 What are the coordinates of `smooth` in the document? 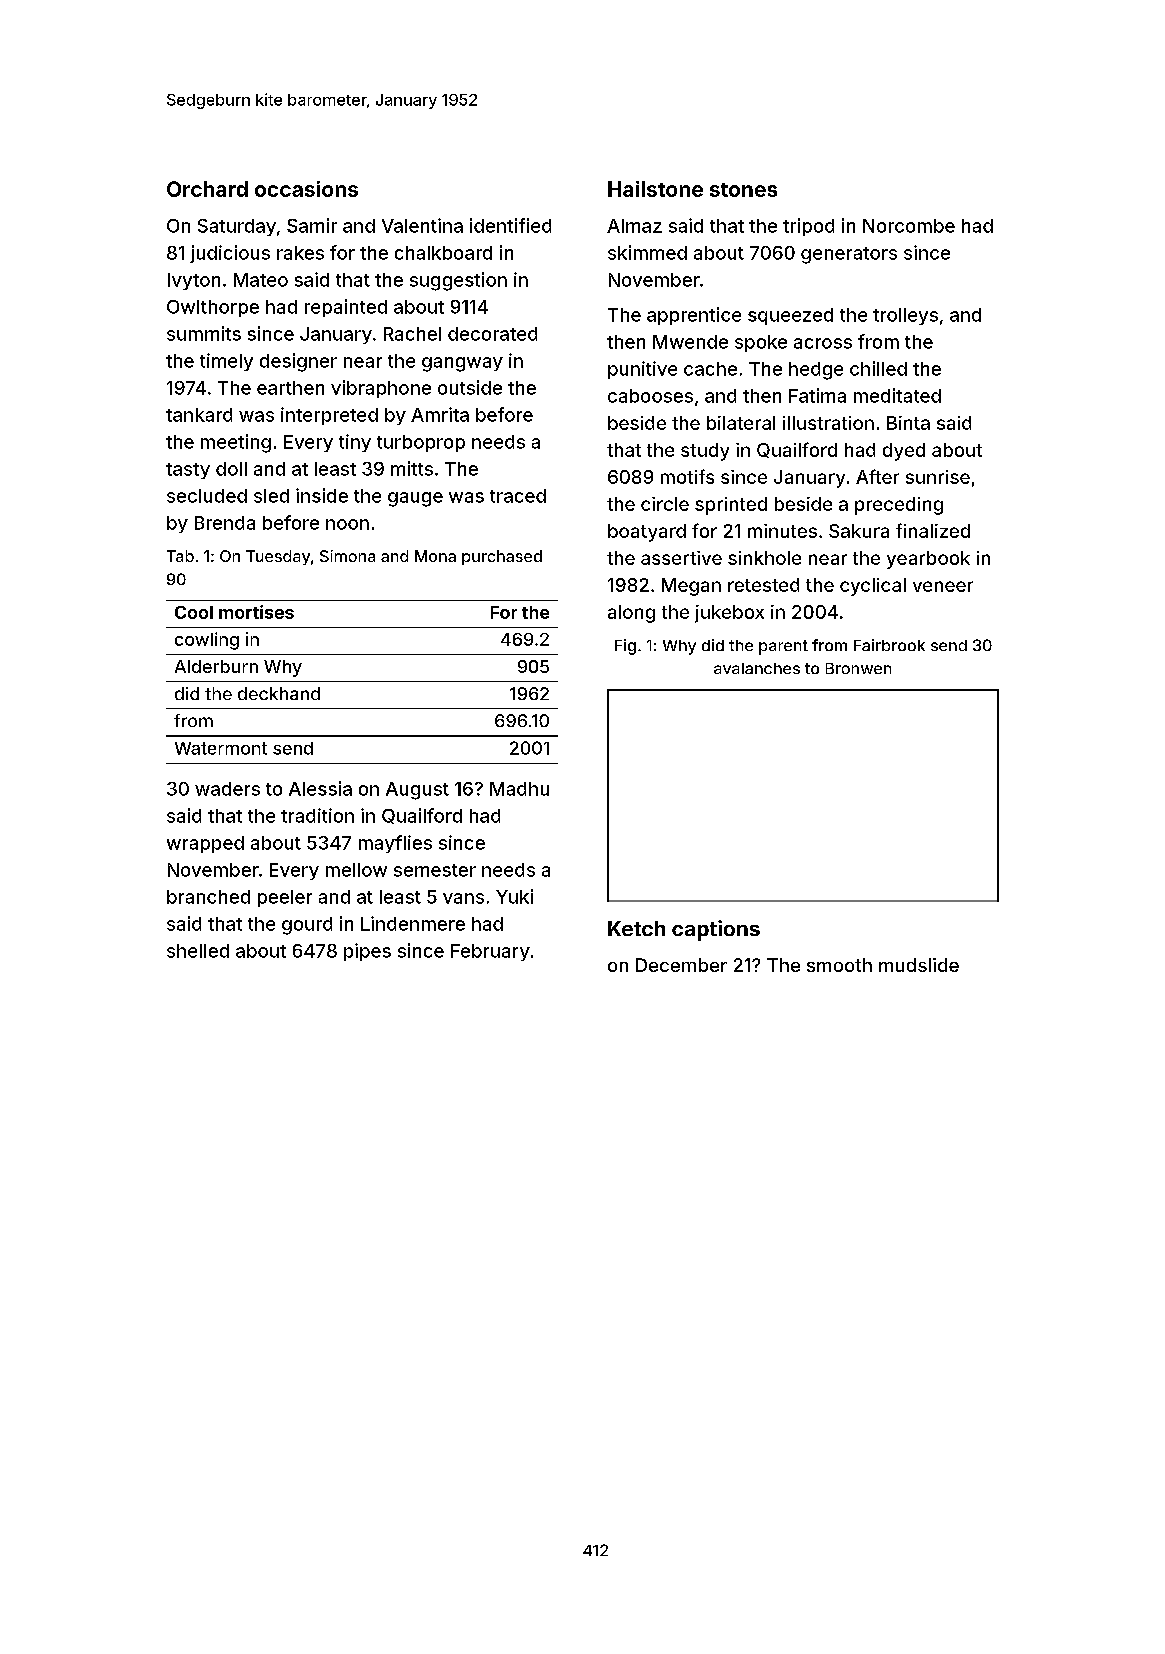 It's located at (839, 965).
